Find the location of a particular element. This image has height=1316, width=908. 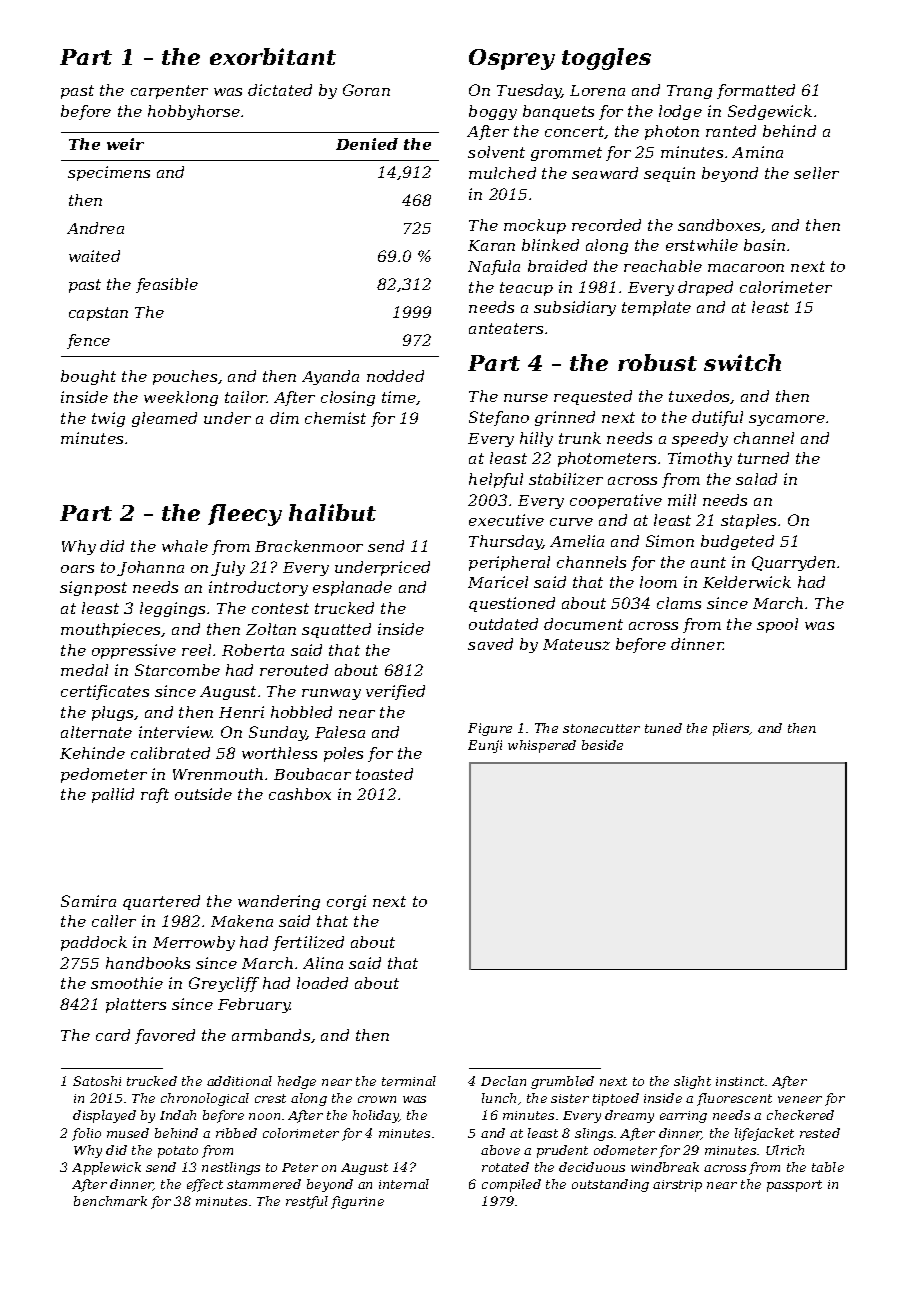

benchmark is located at coordinates (110, 1201).
